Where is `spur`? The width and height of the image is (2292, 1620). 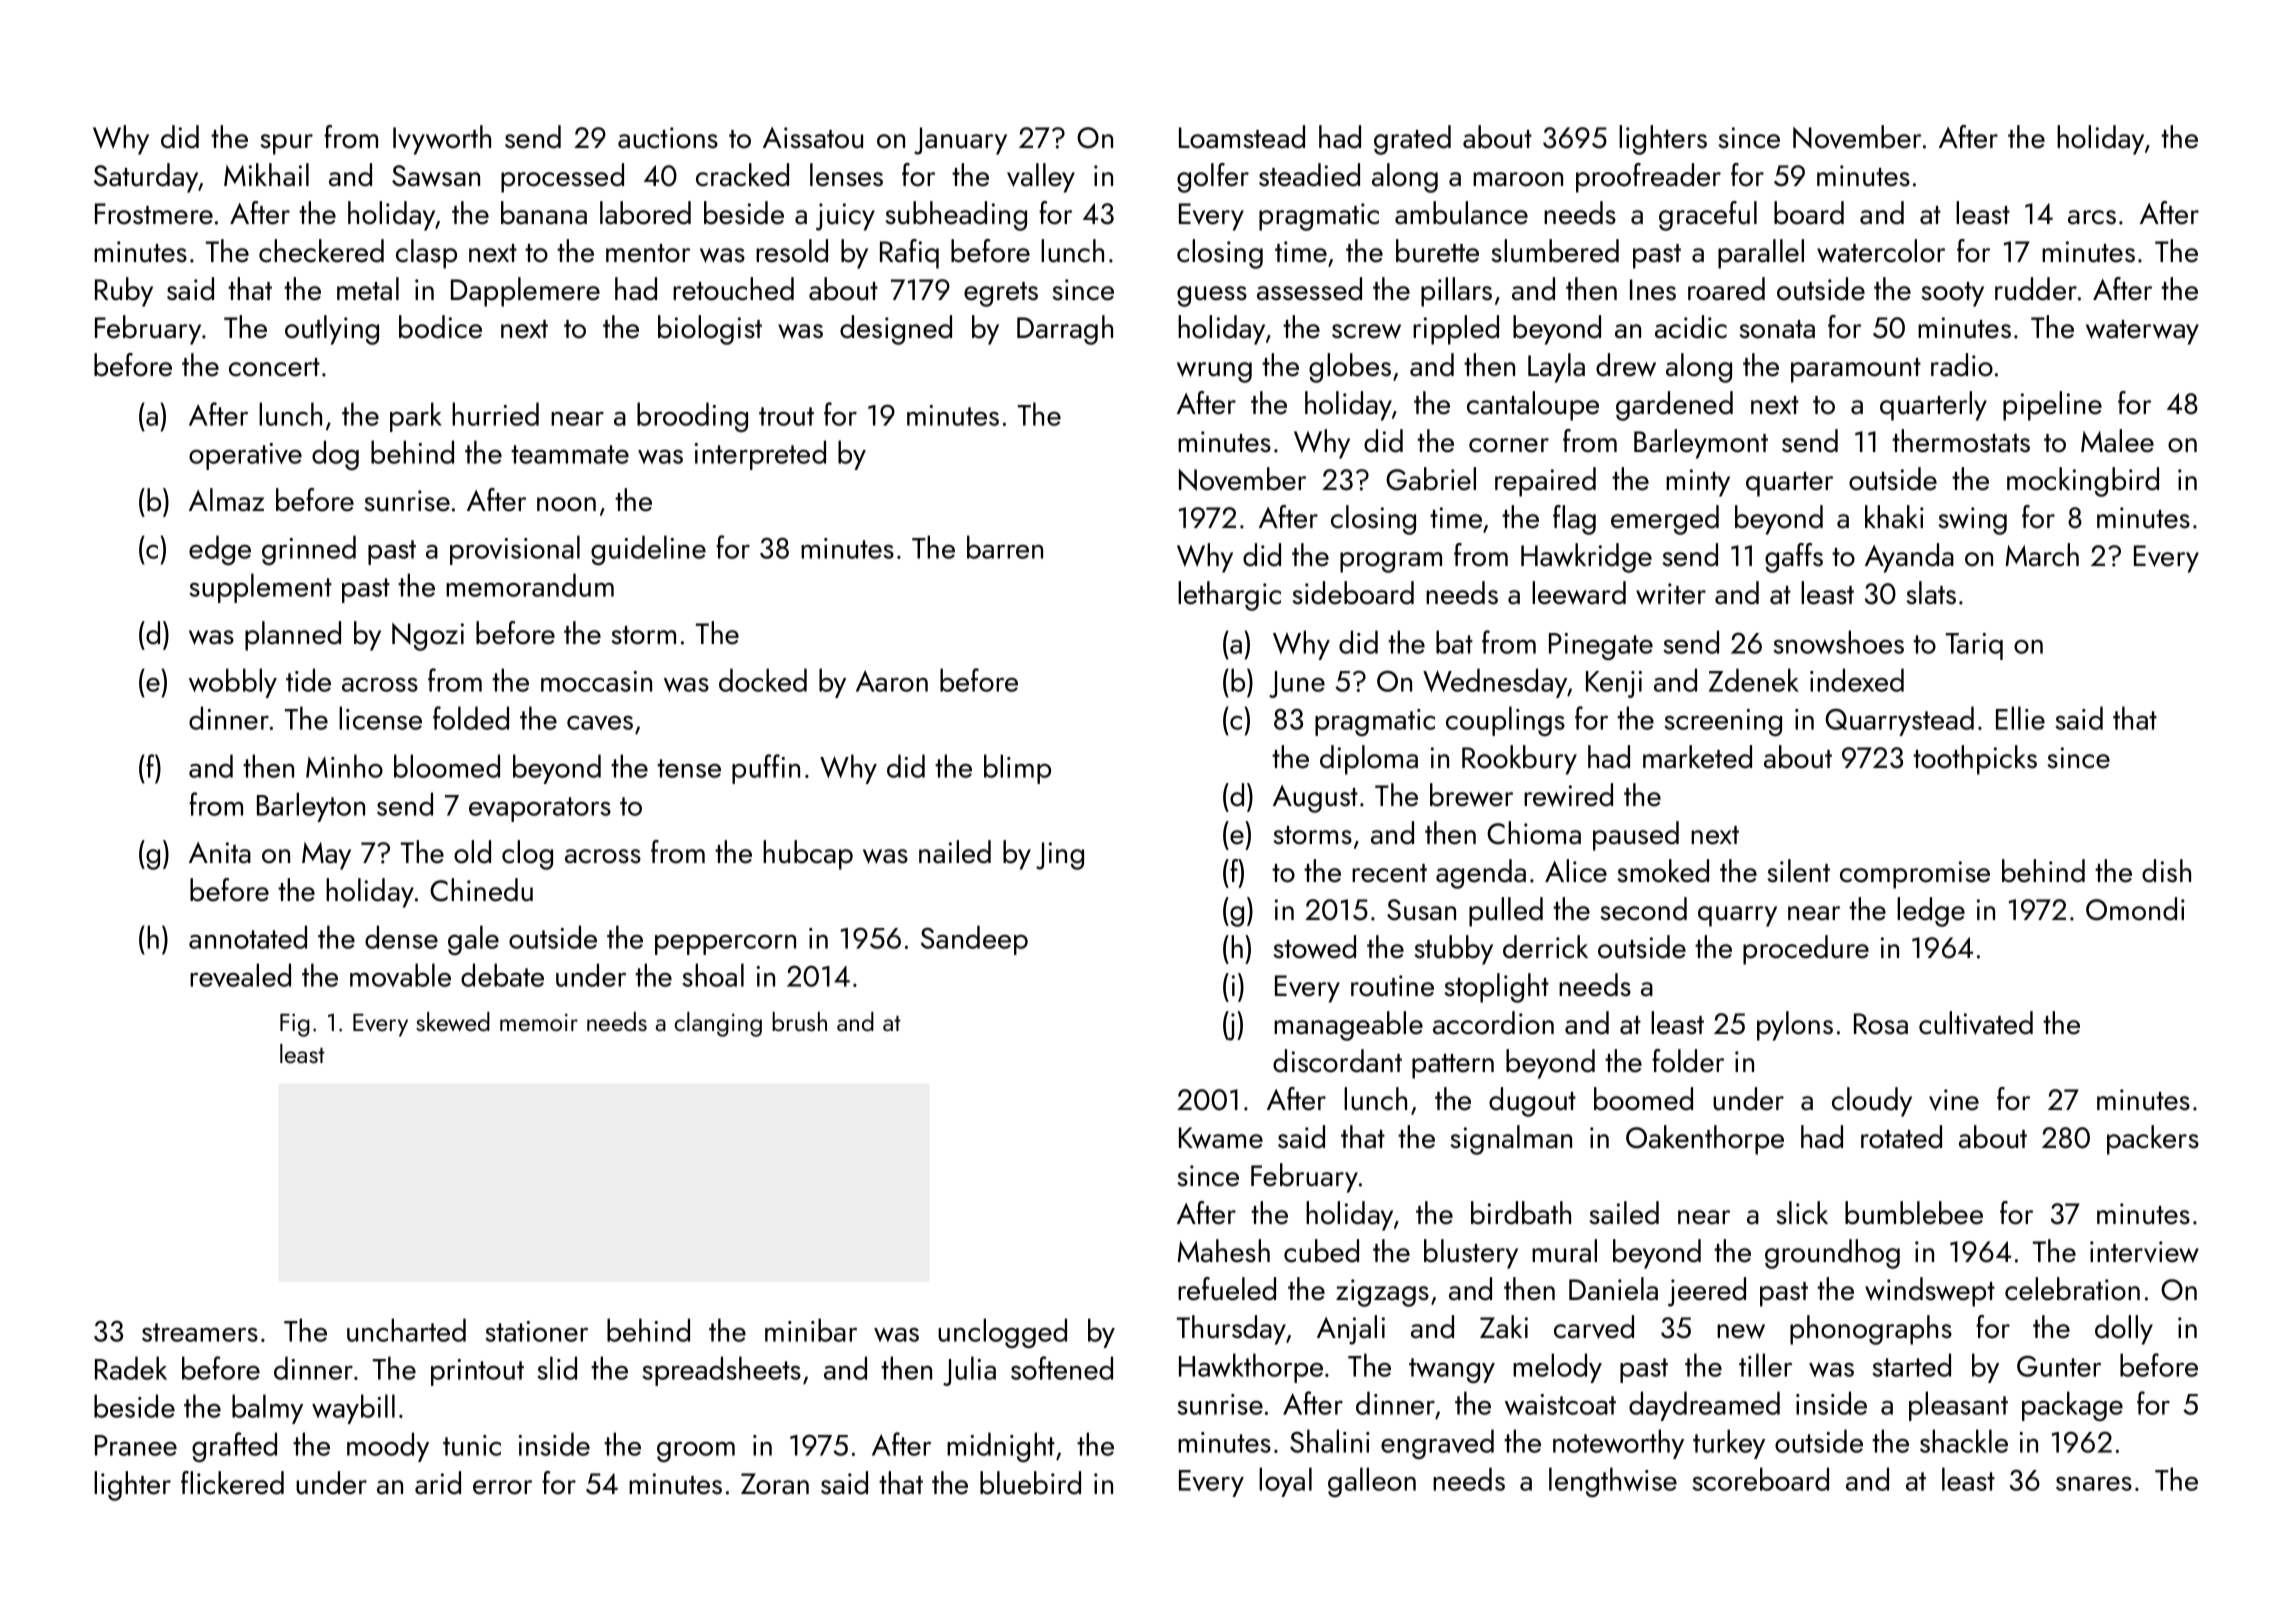 spur is located at coordinates (286, 144).
